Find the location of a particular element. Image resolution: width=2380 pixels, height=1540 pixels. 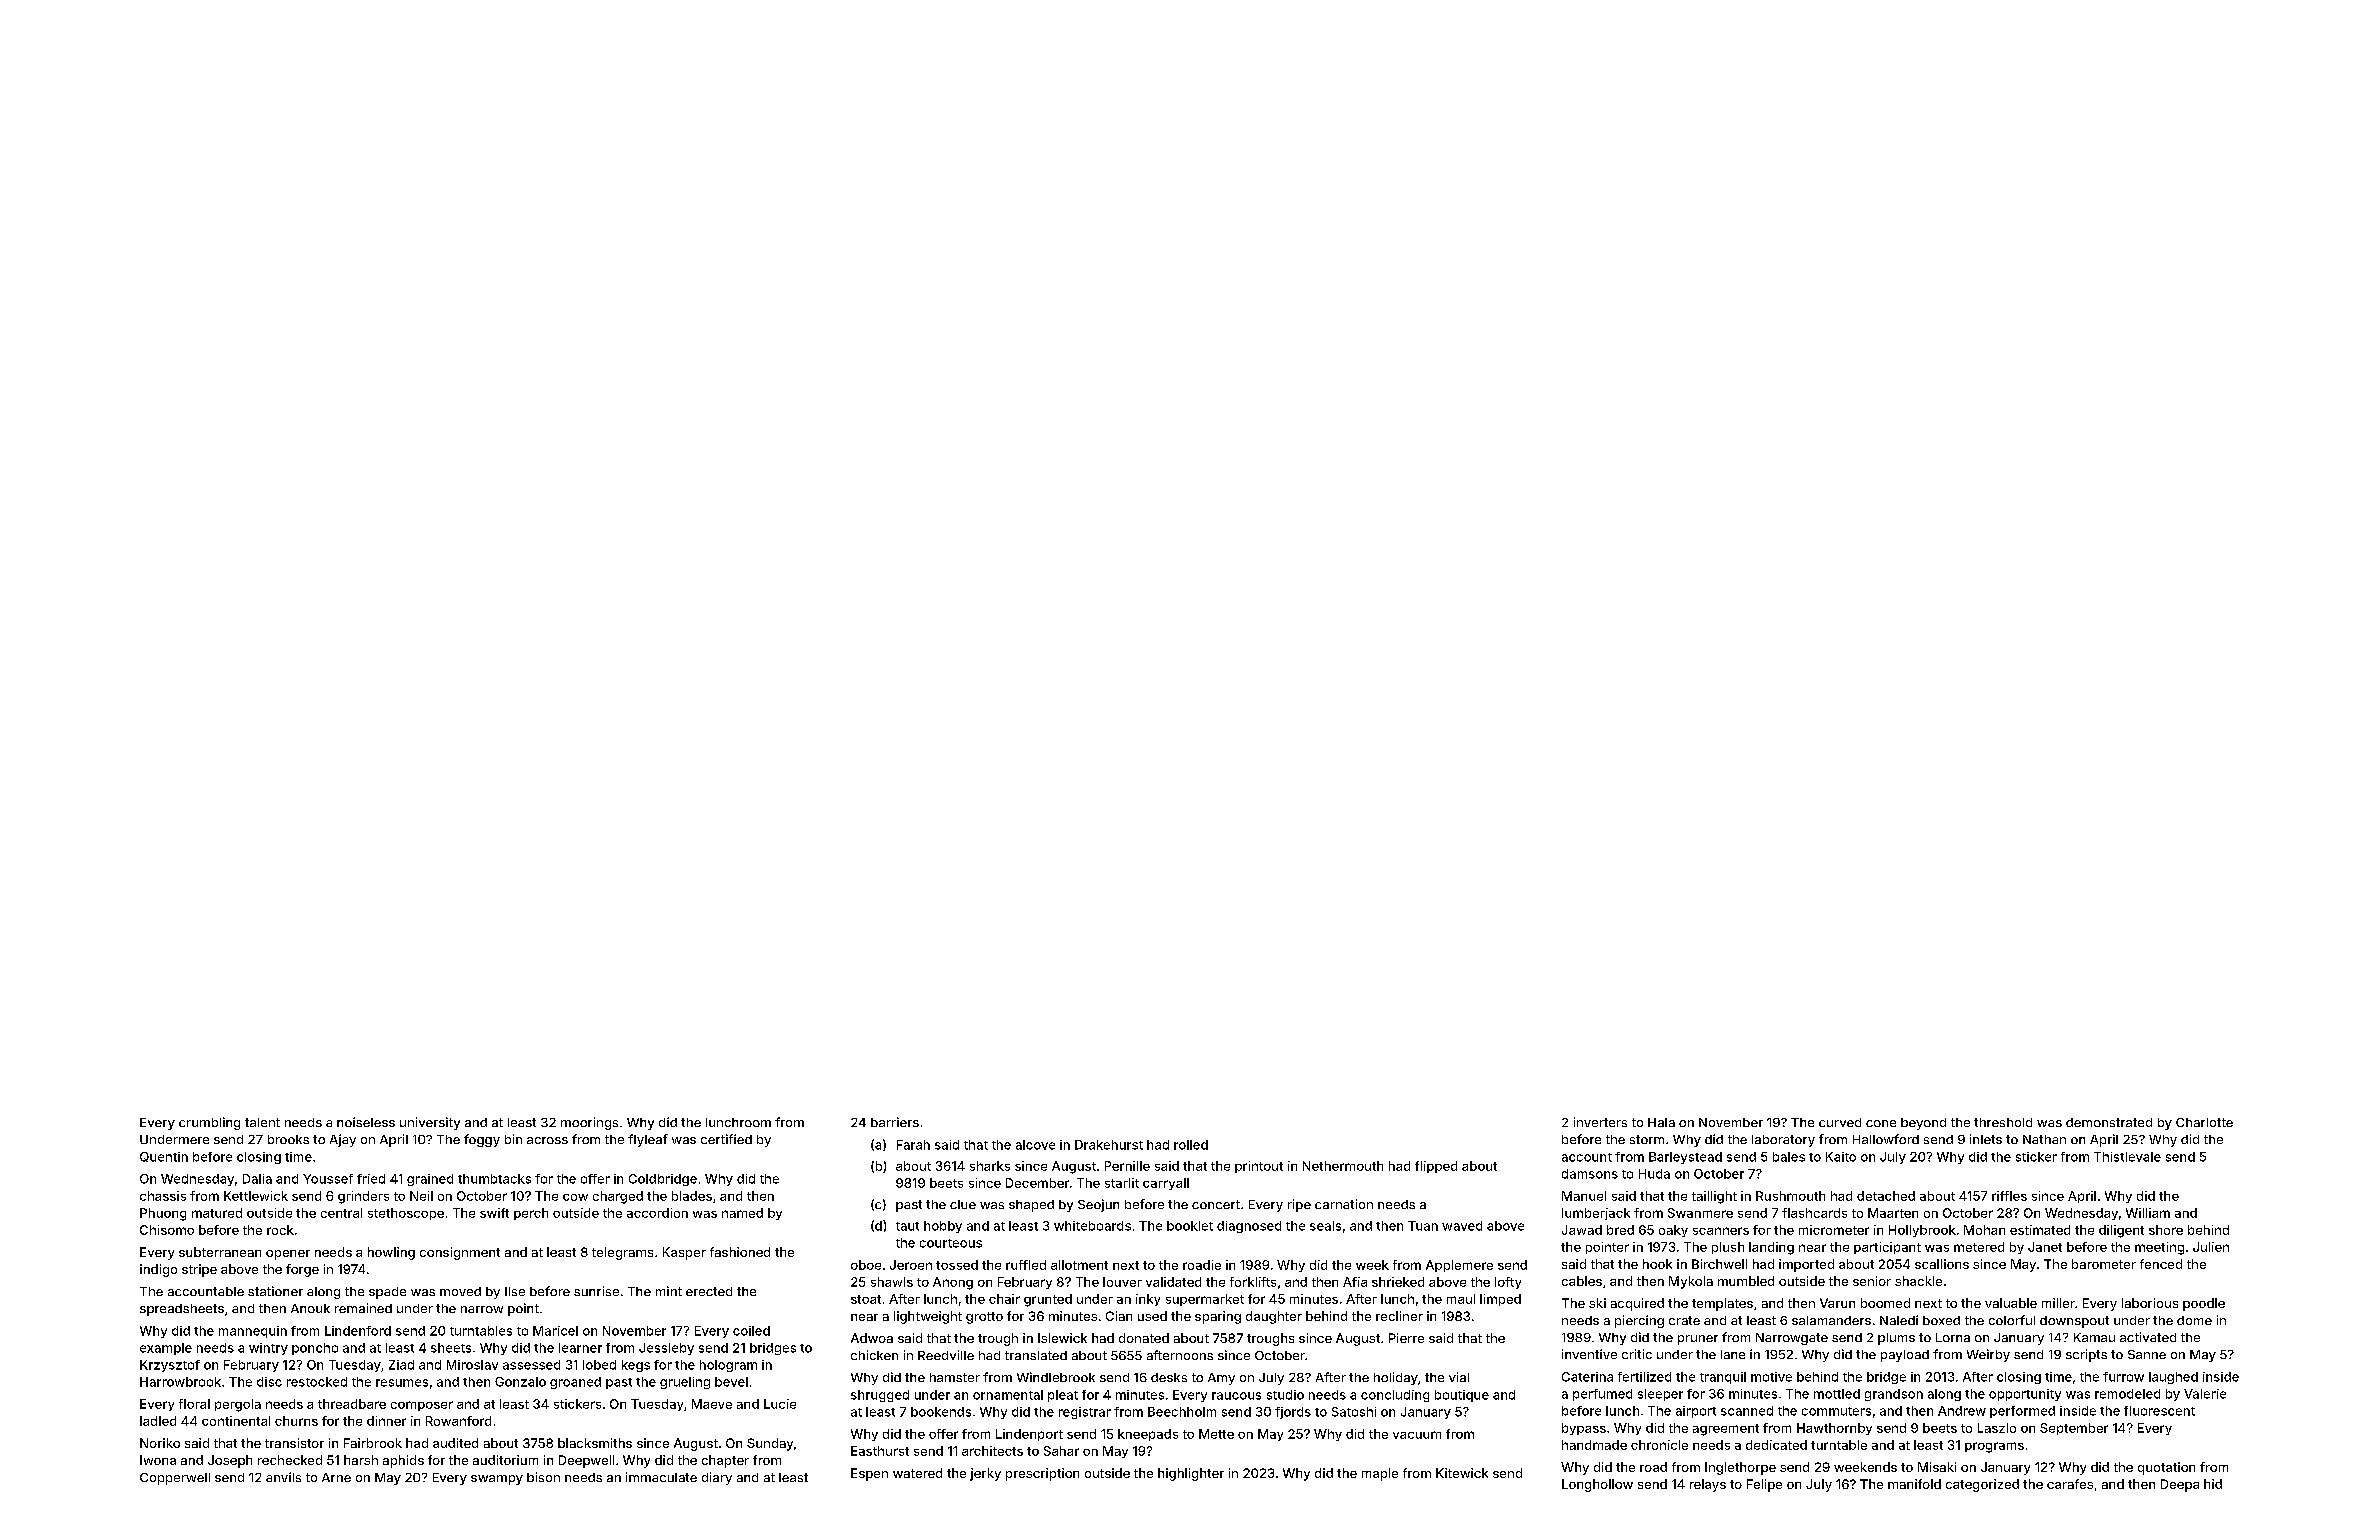

lightweight is located at coordinates (928, 1317).
